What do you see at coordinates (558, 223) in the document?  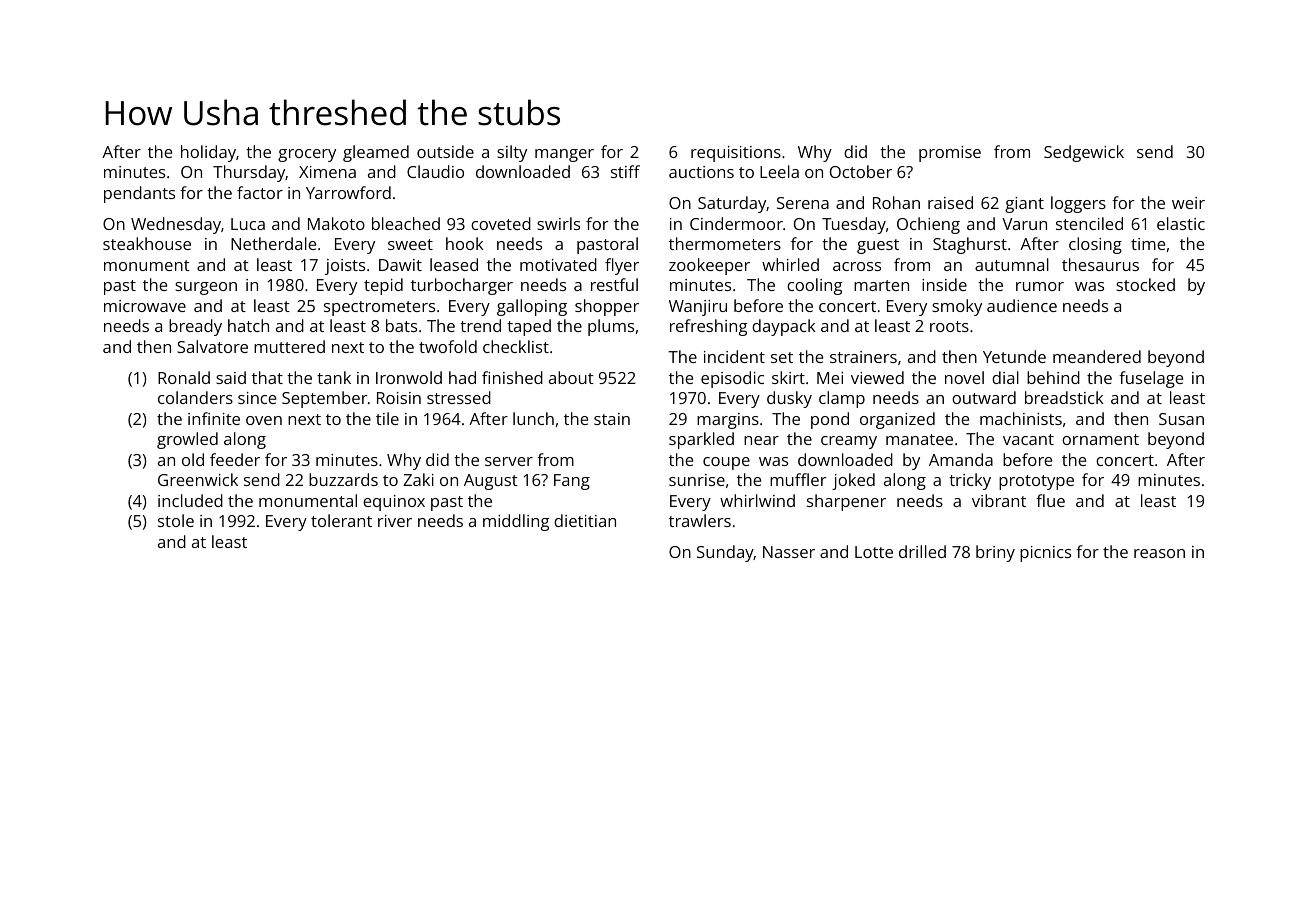 I see `swirls` at bounding box center [558, 223].
